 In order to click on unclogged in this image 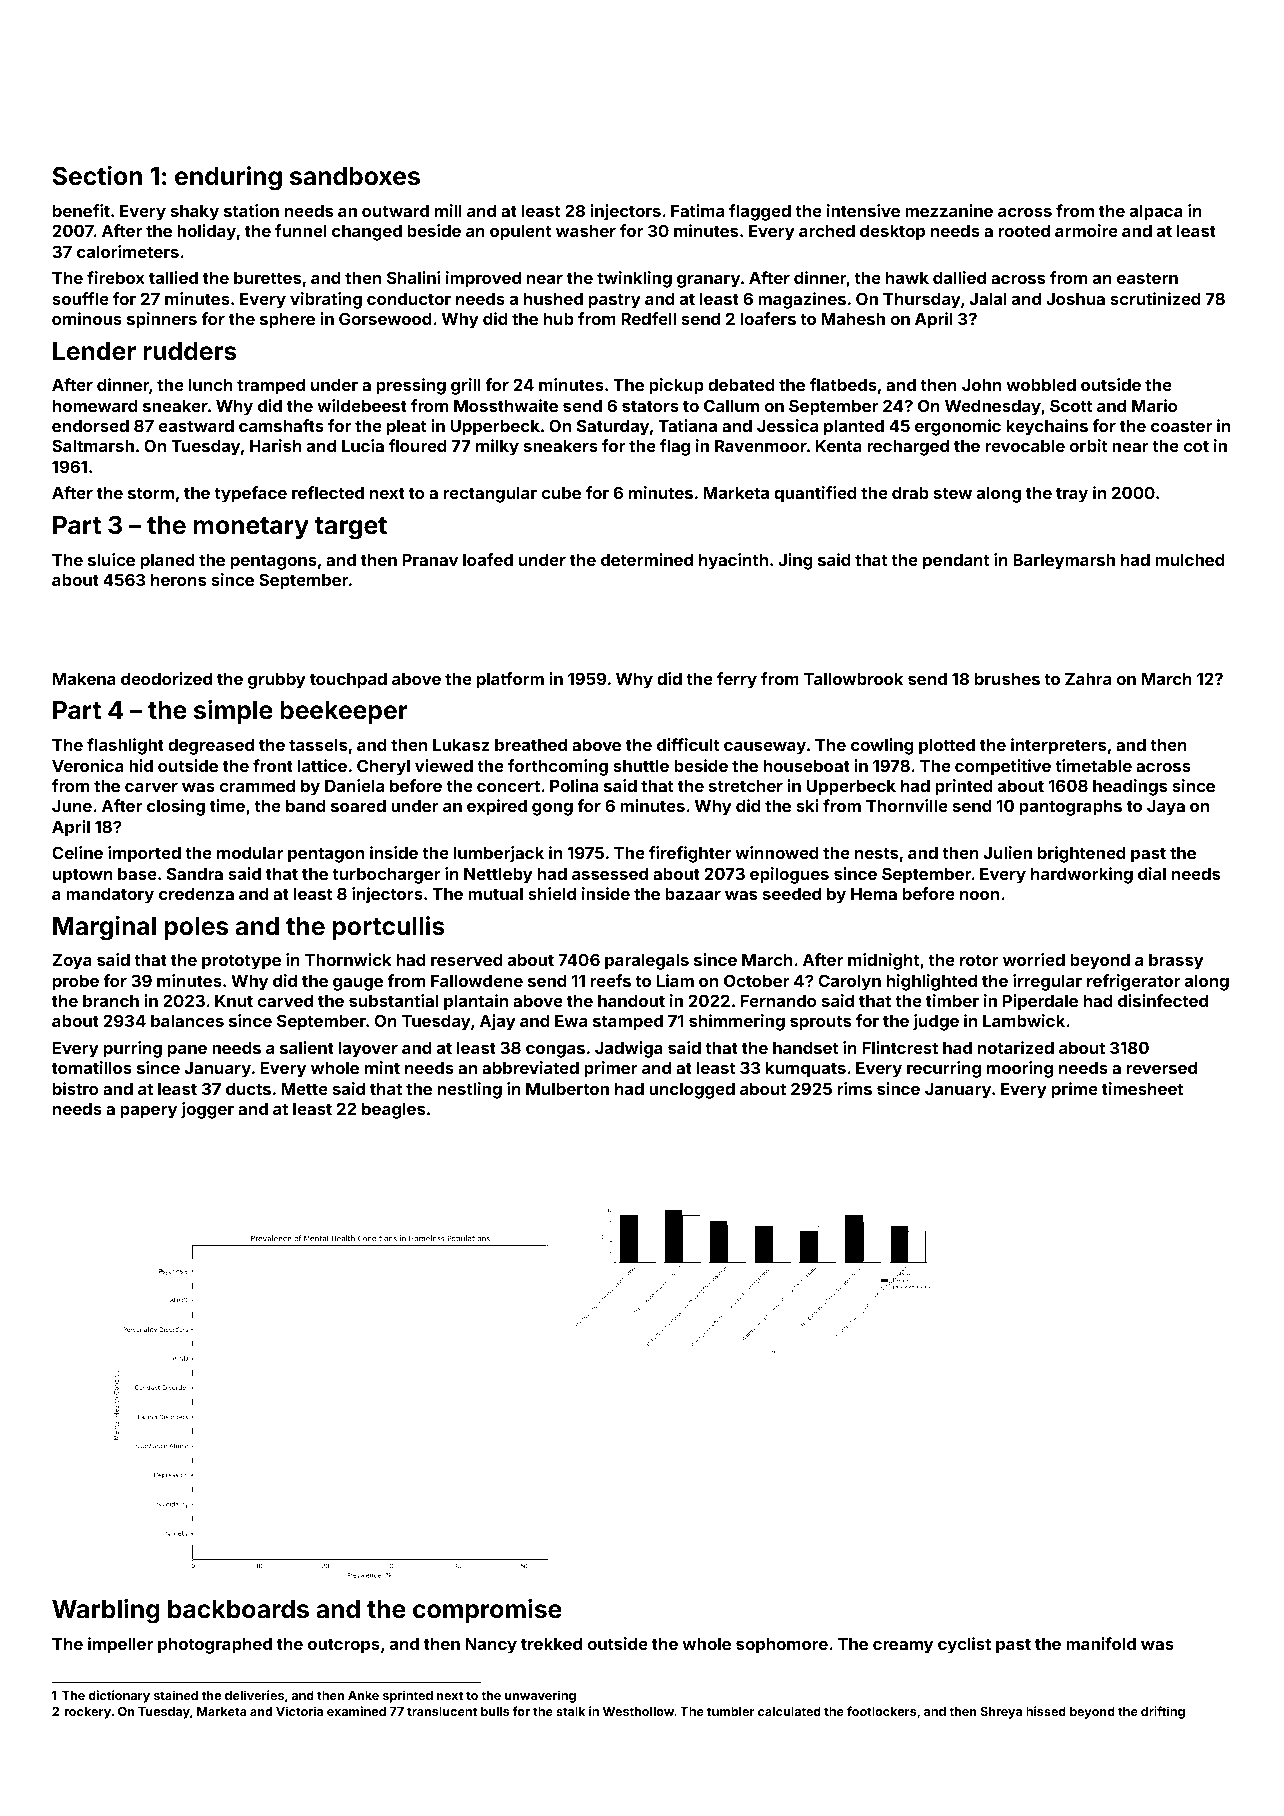, I will do `click(692, 1091)`.
